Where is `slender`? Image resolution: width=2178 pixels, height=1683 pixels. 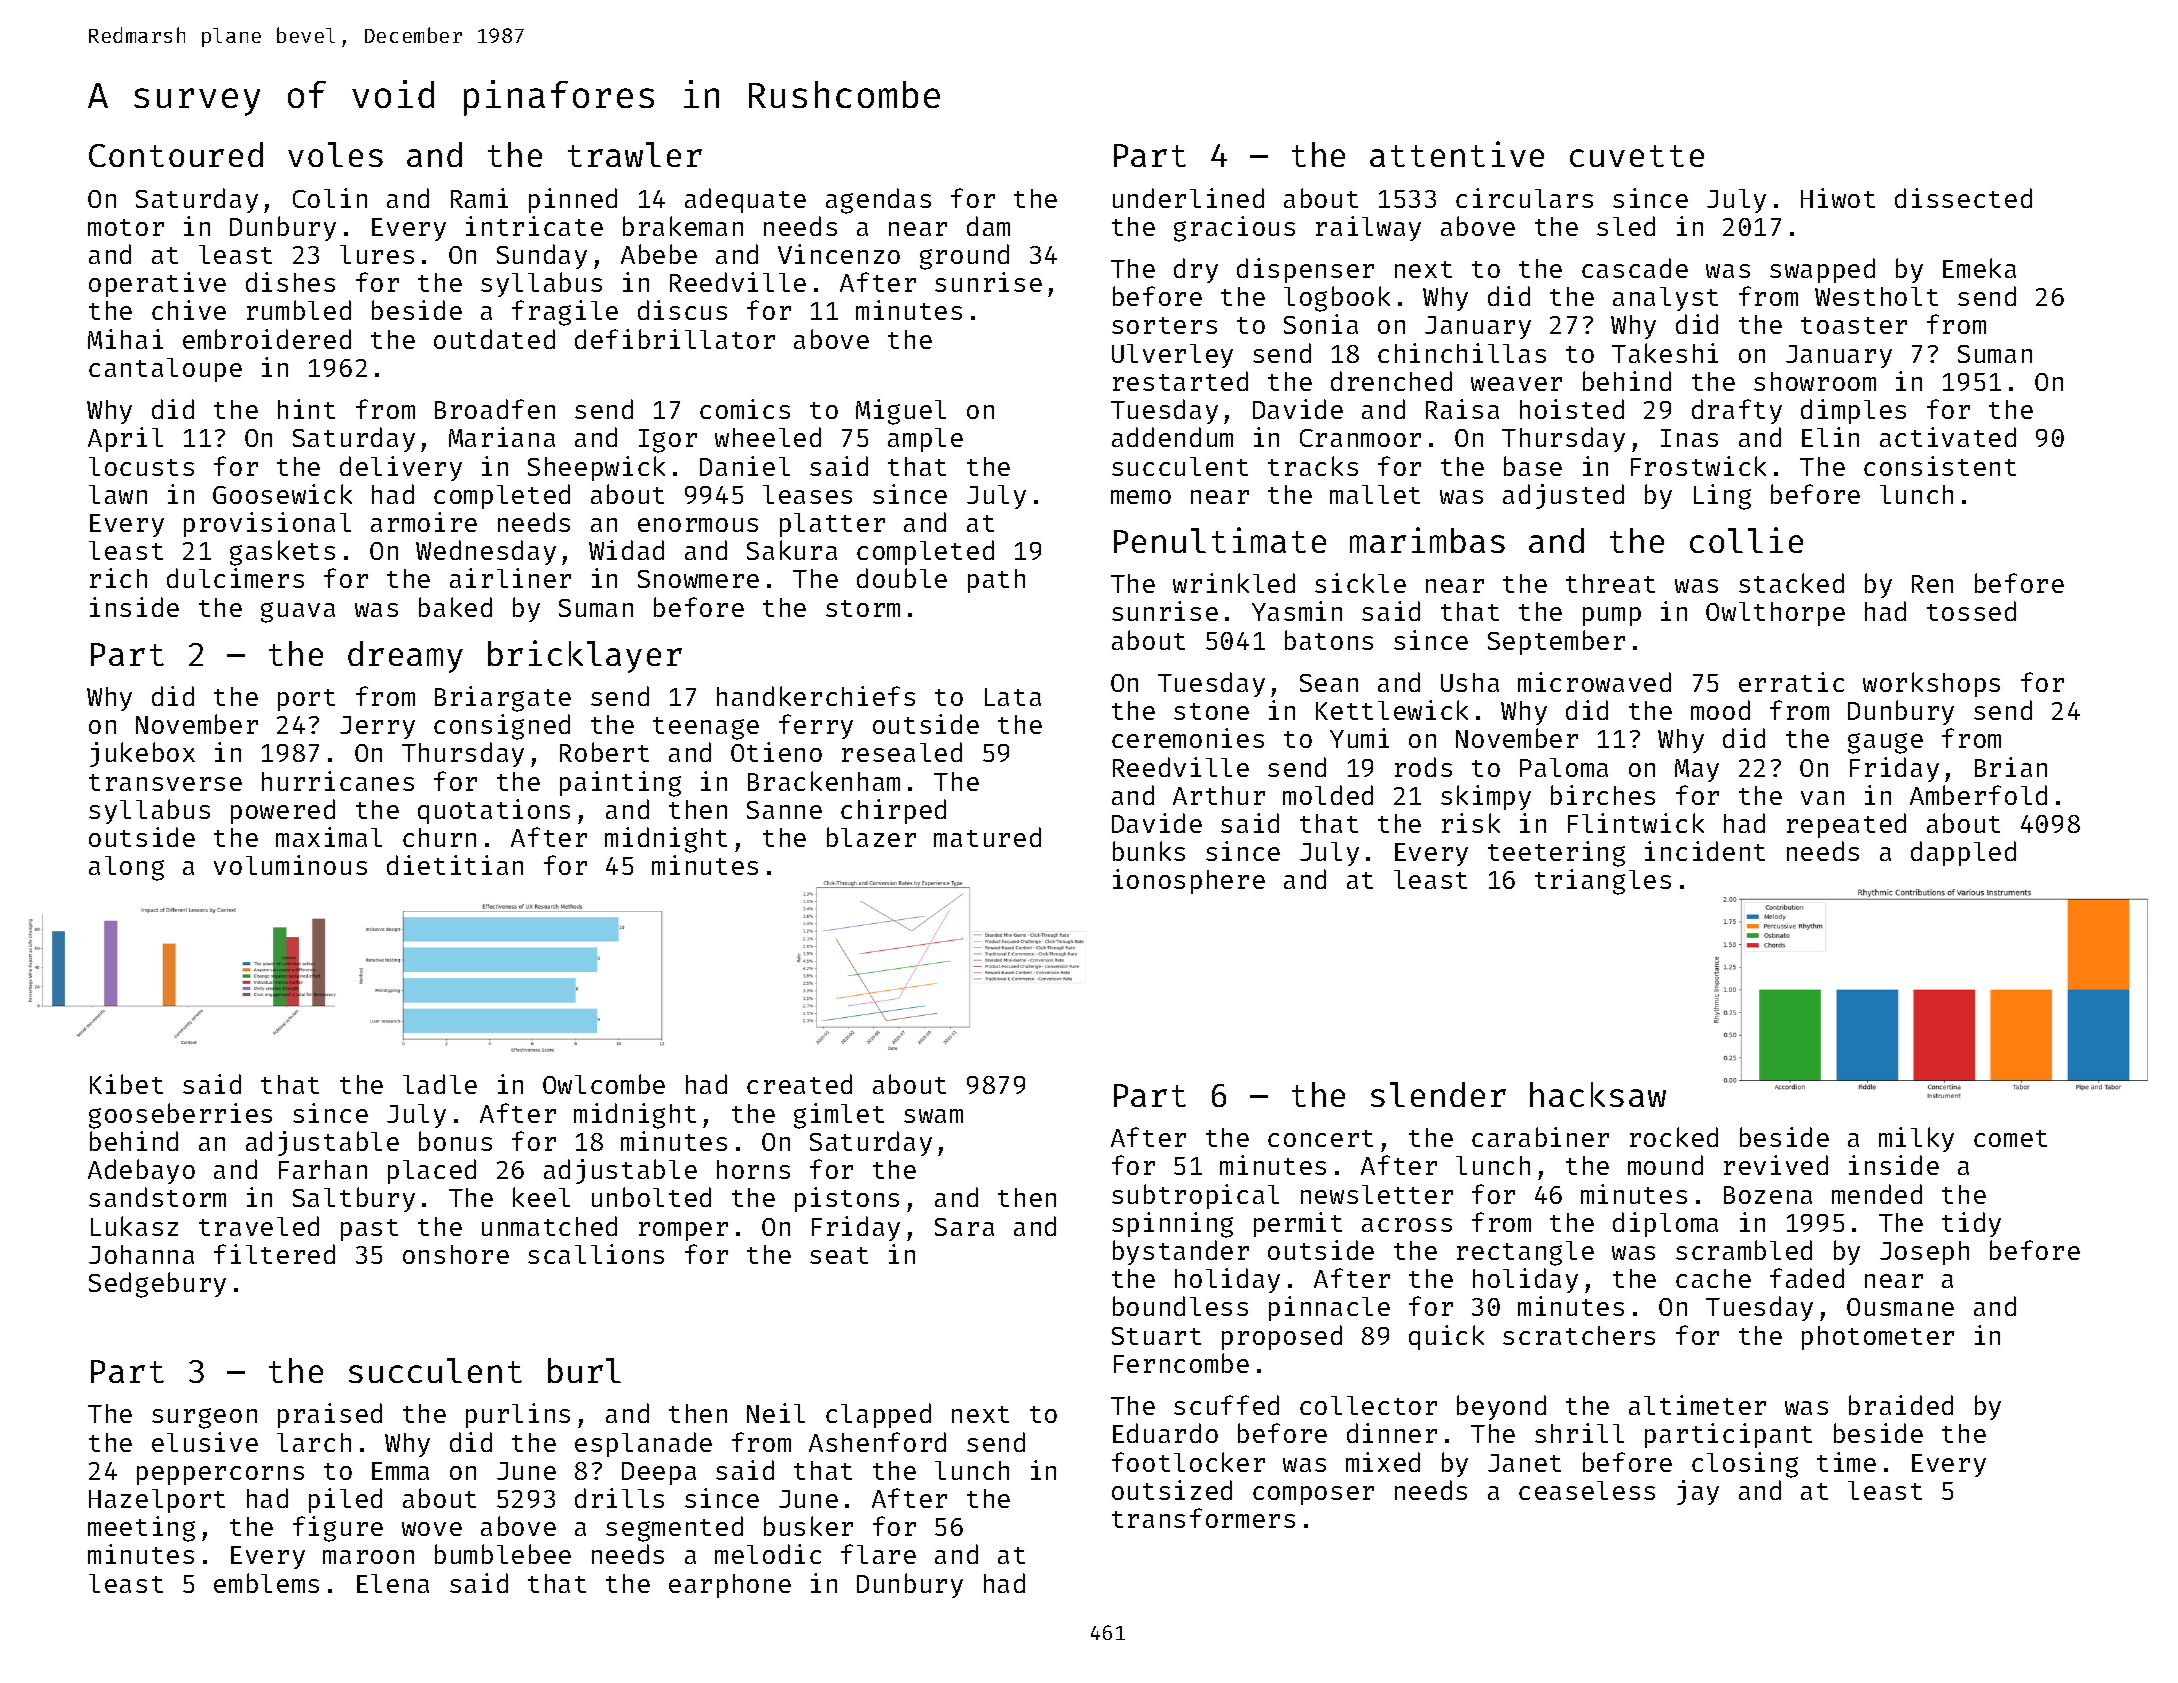 slender is located at coordinates (1438, 1094).
